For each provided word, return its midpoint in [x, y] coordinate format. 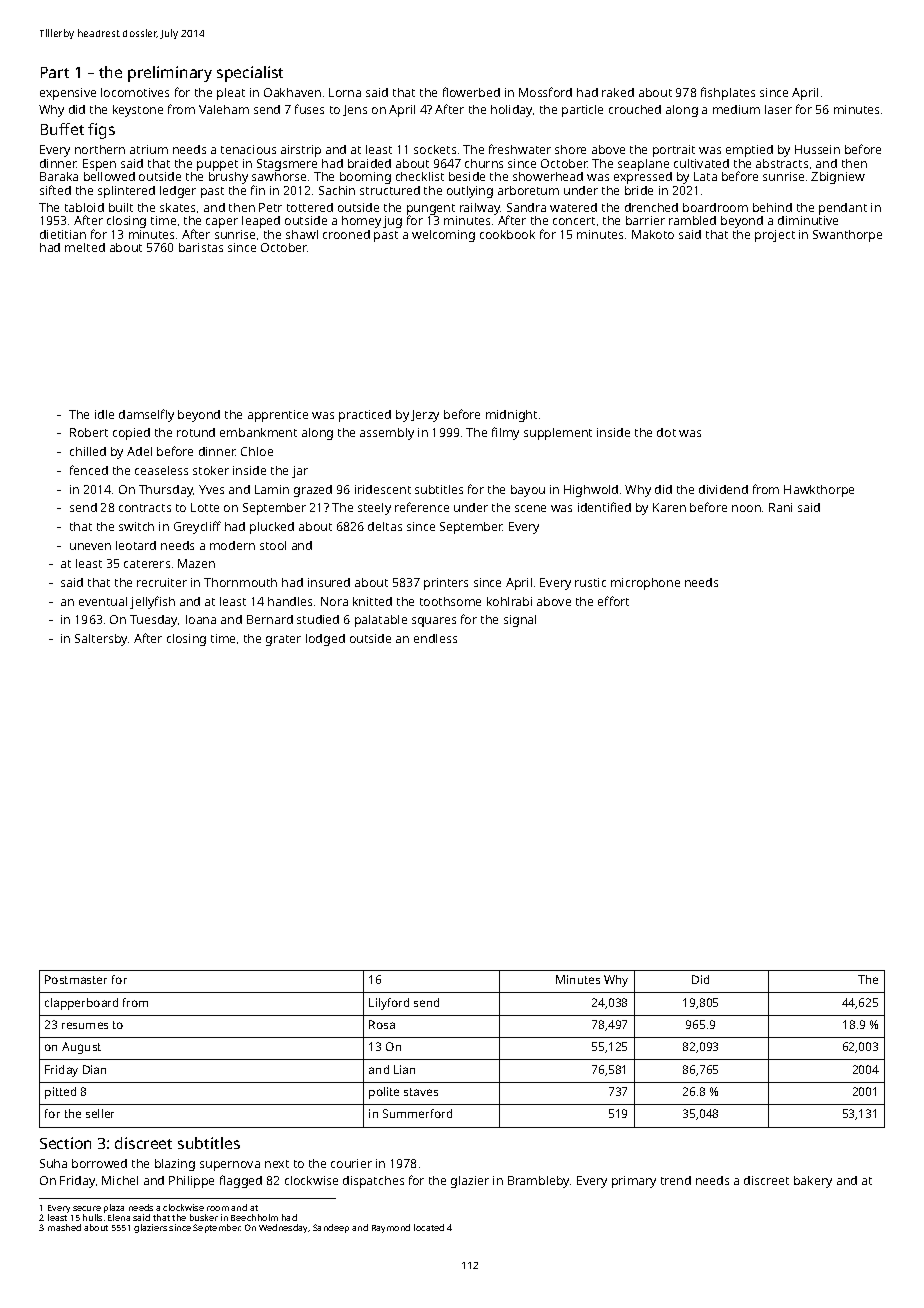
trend [676, 1180]
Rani [780, 507]
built [121, 207]
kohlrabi [509, 601]
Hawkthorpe [819, 491]
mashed [64, 1227]
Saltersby [101, 640]
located [429, 1227]
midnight [511, 416]
